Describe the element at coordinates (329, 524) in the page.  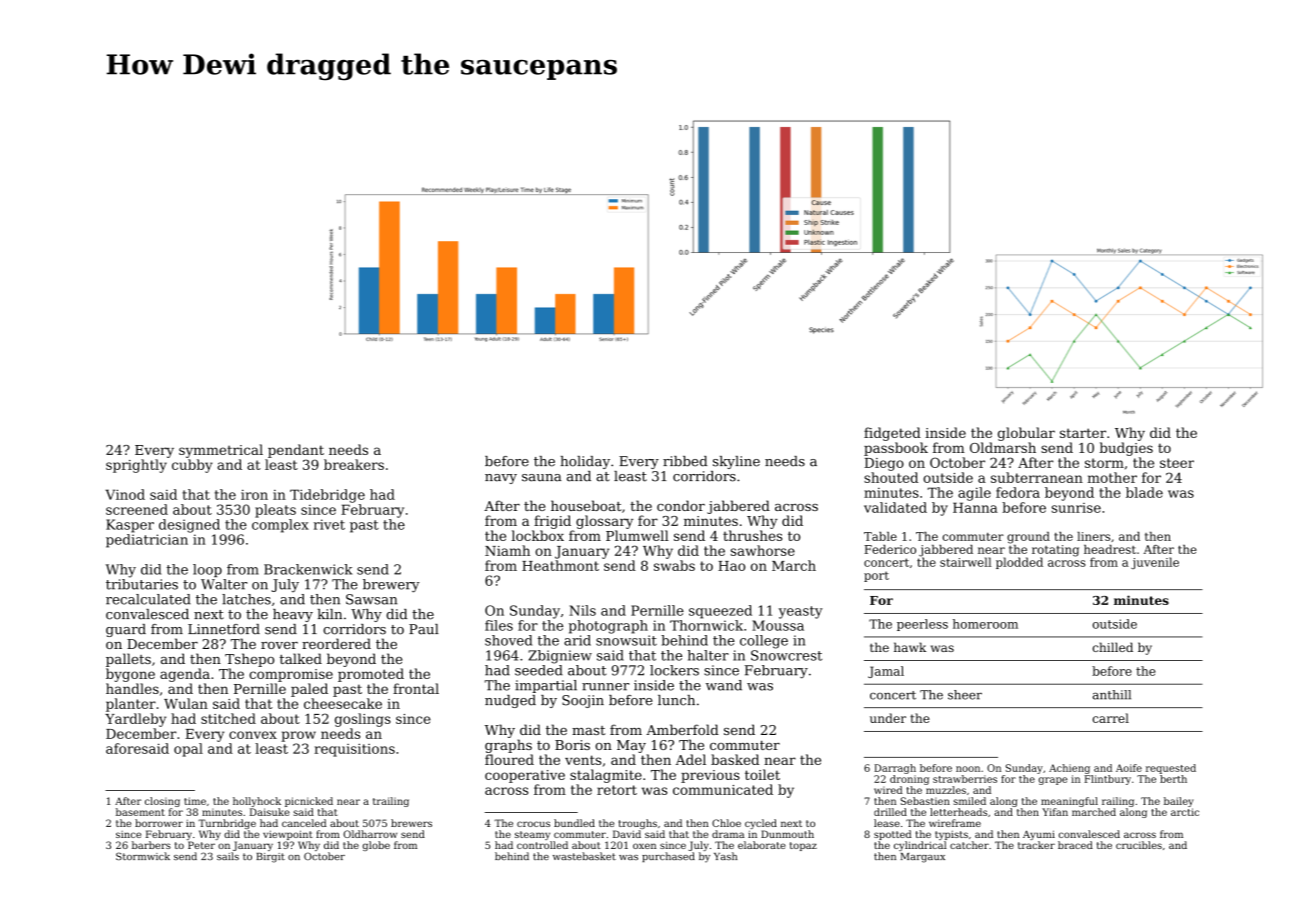
I see `rivet` at that location.
